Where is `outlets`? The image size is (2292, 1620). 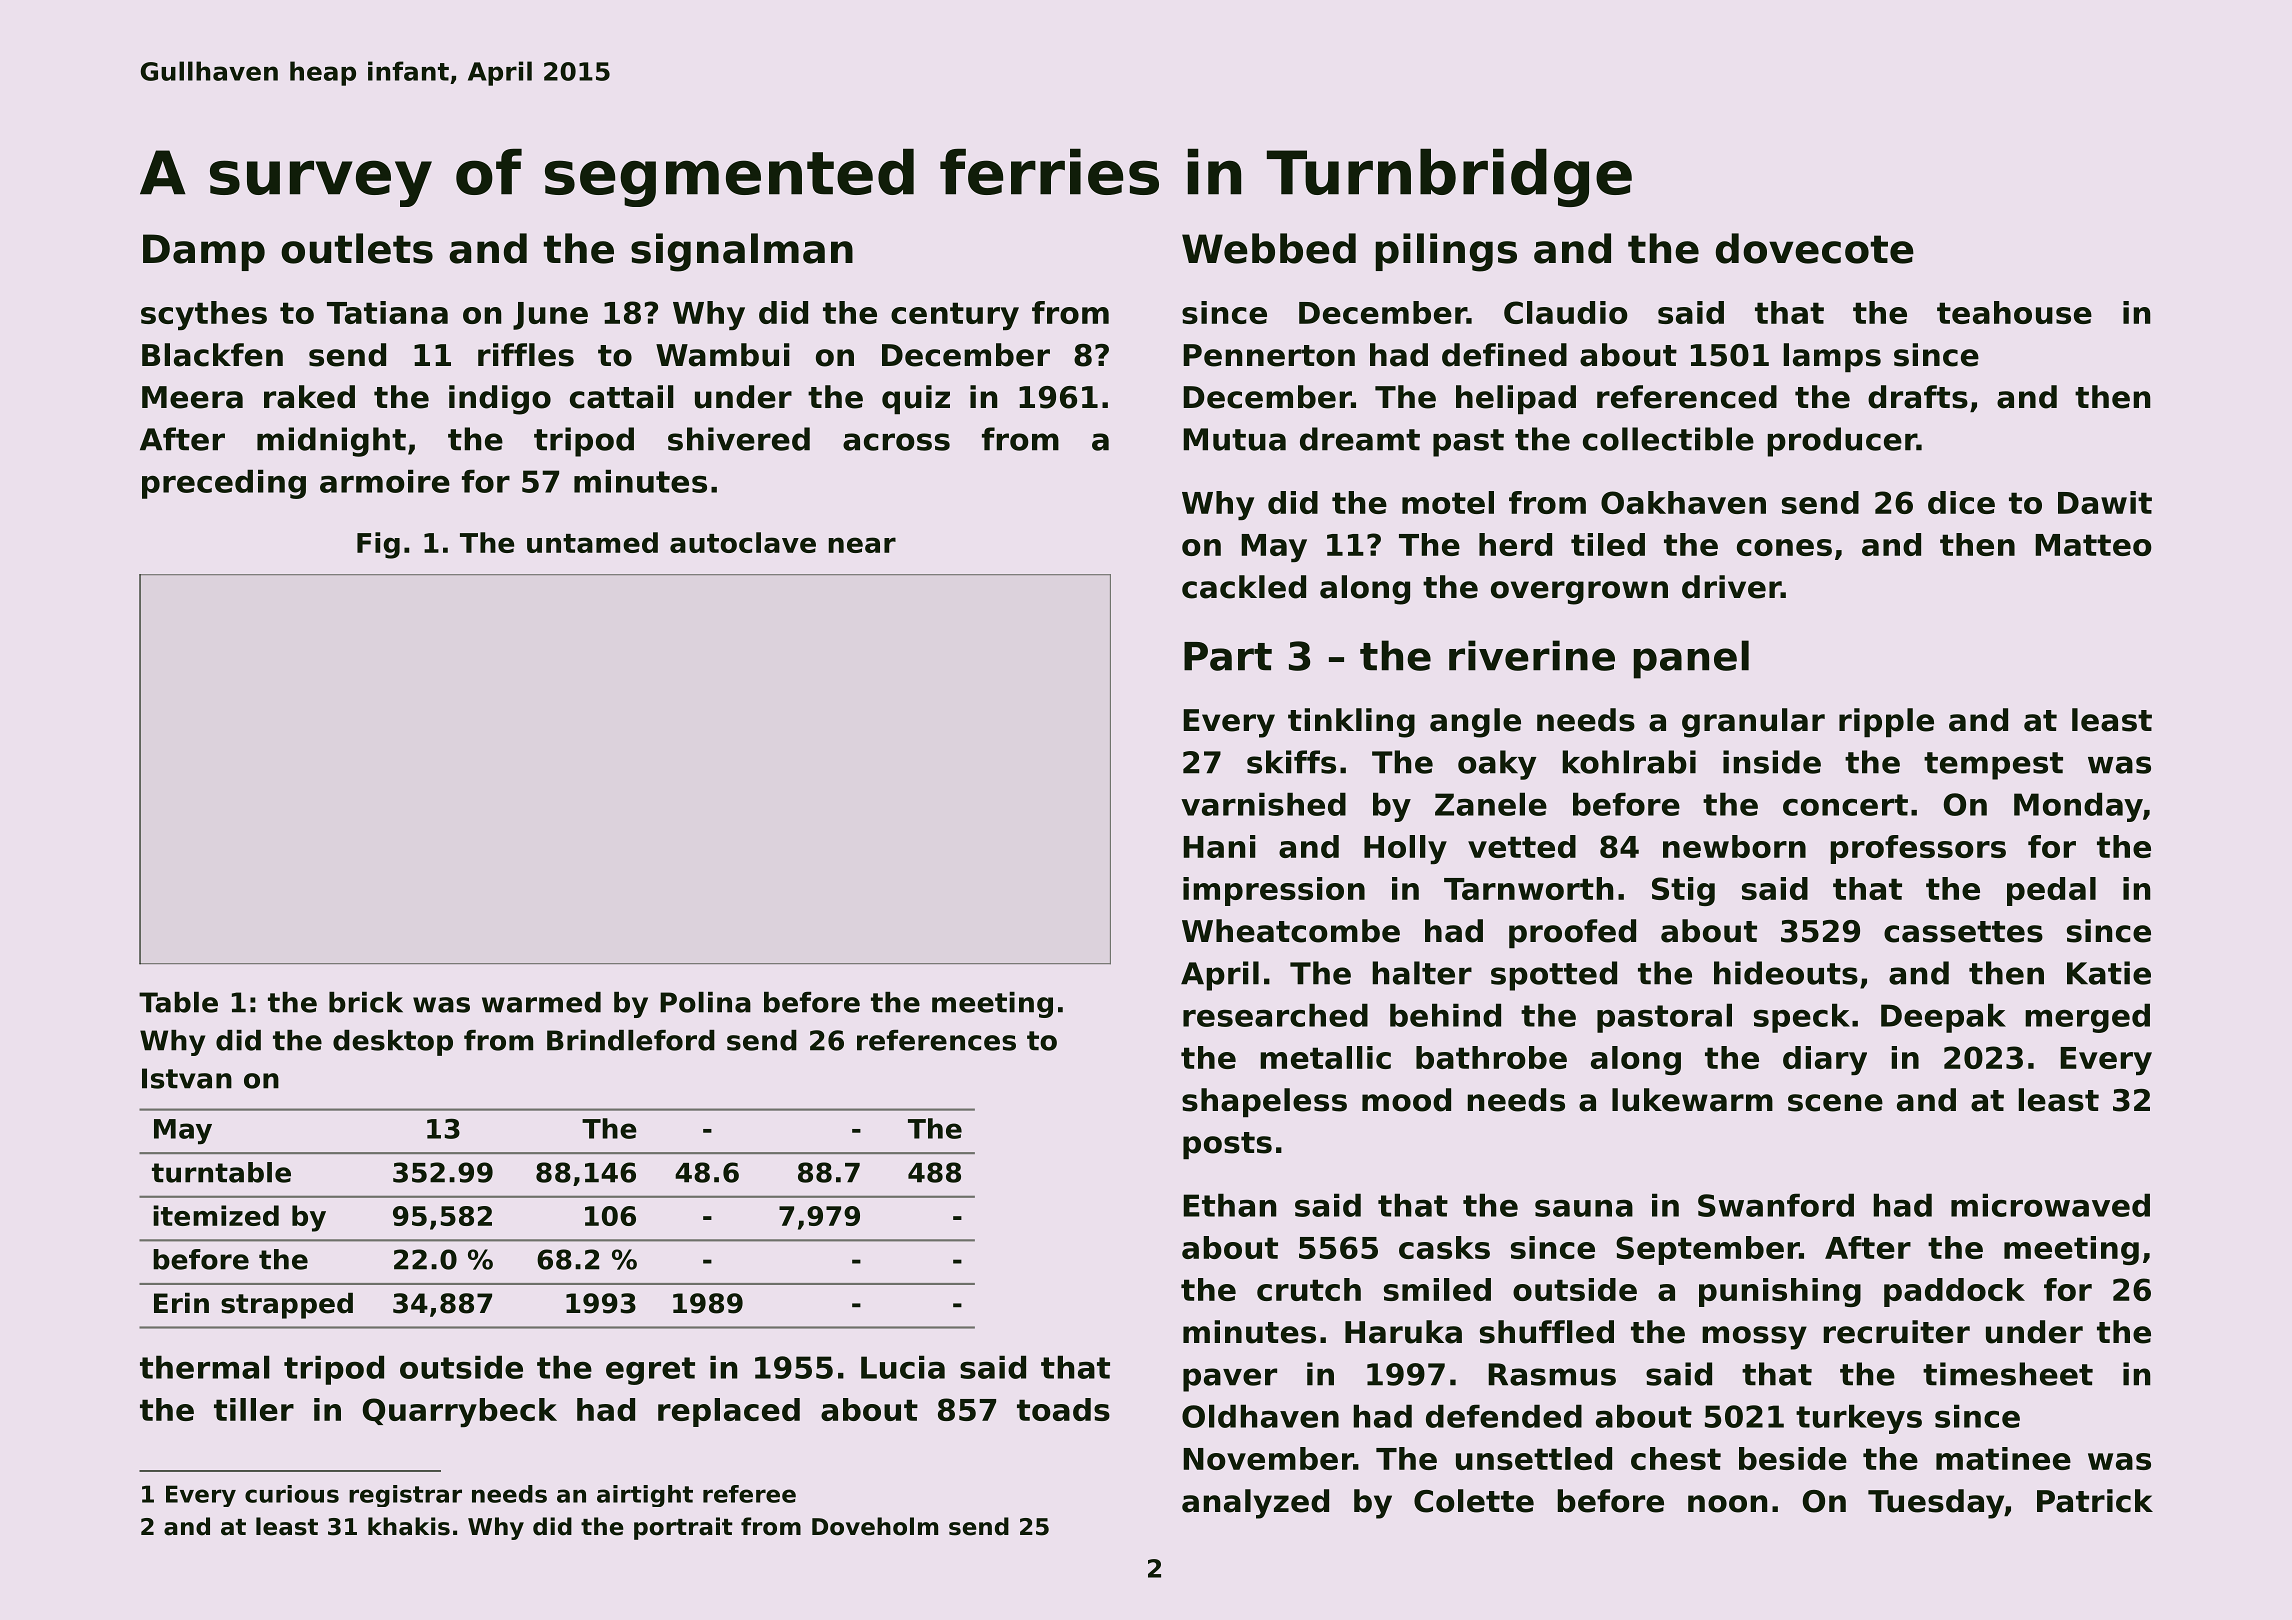 outlets is located at coordinates (357, 248).
